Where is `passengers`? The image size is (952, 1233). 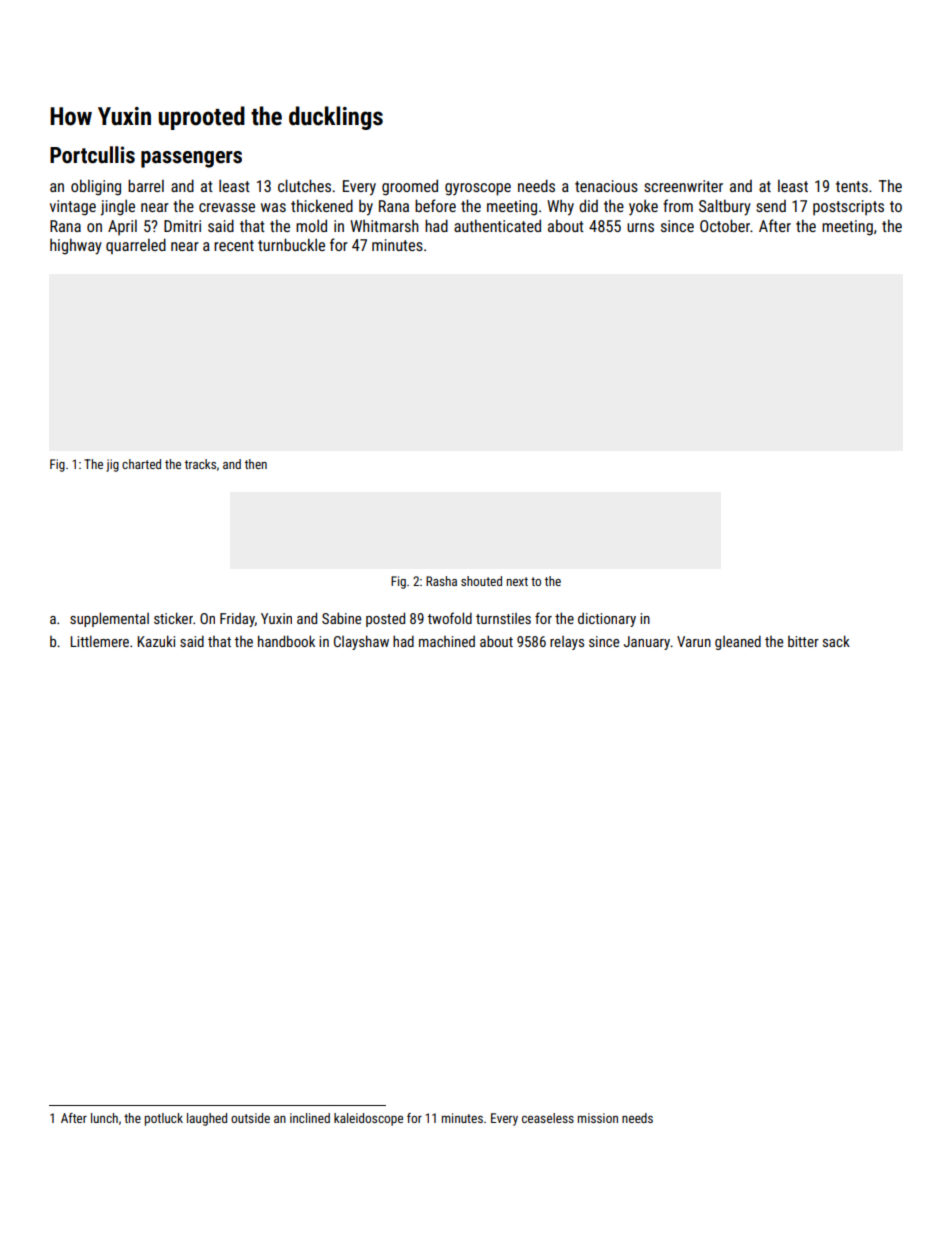
passengers is located at coordinates (191, 159).
